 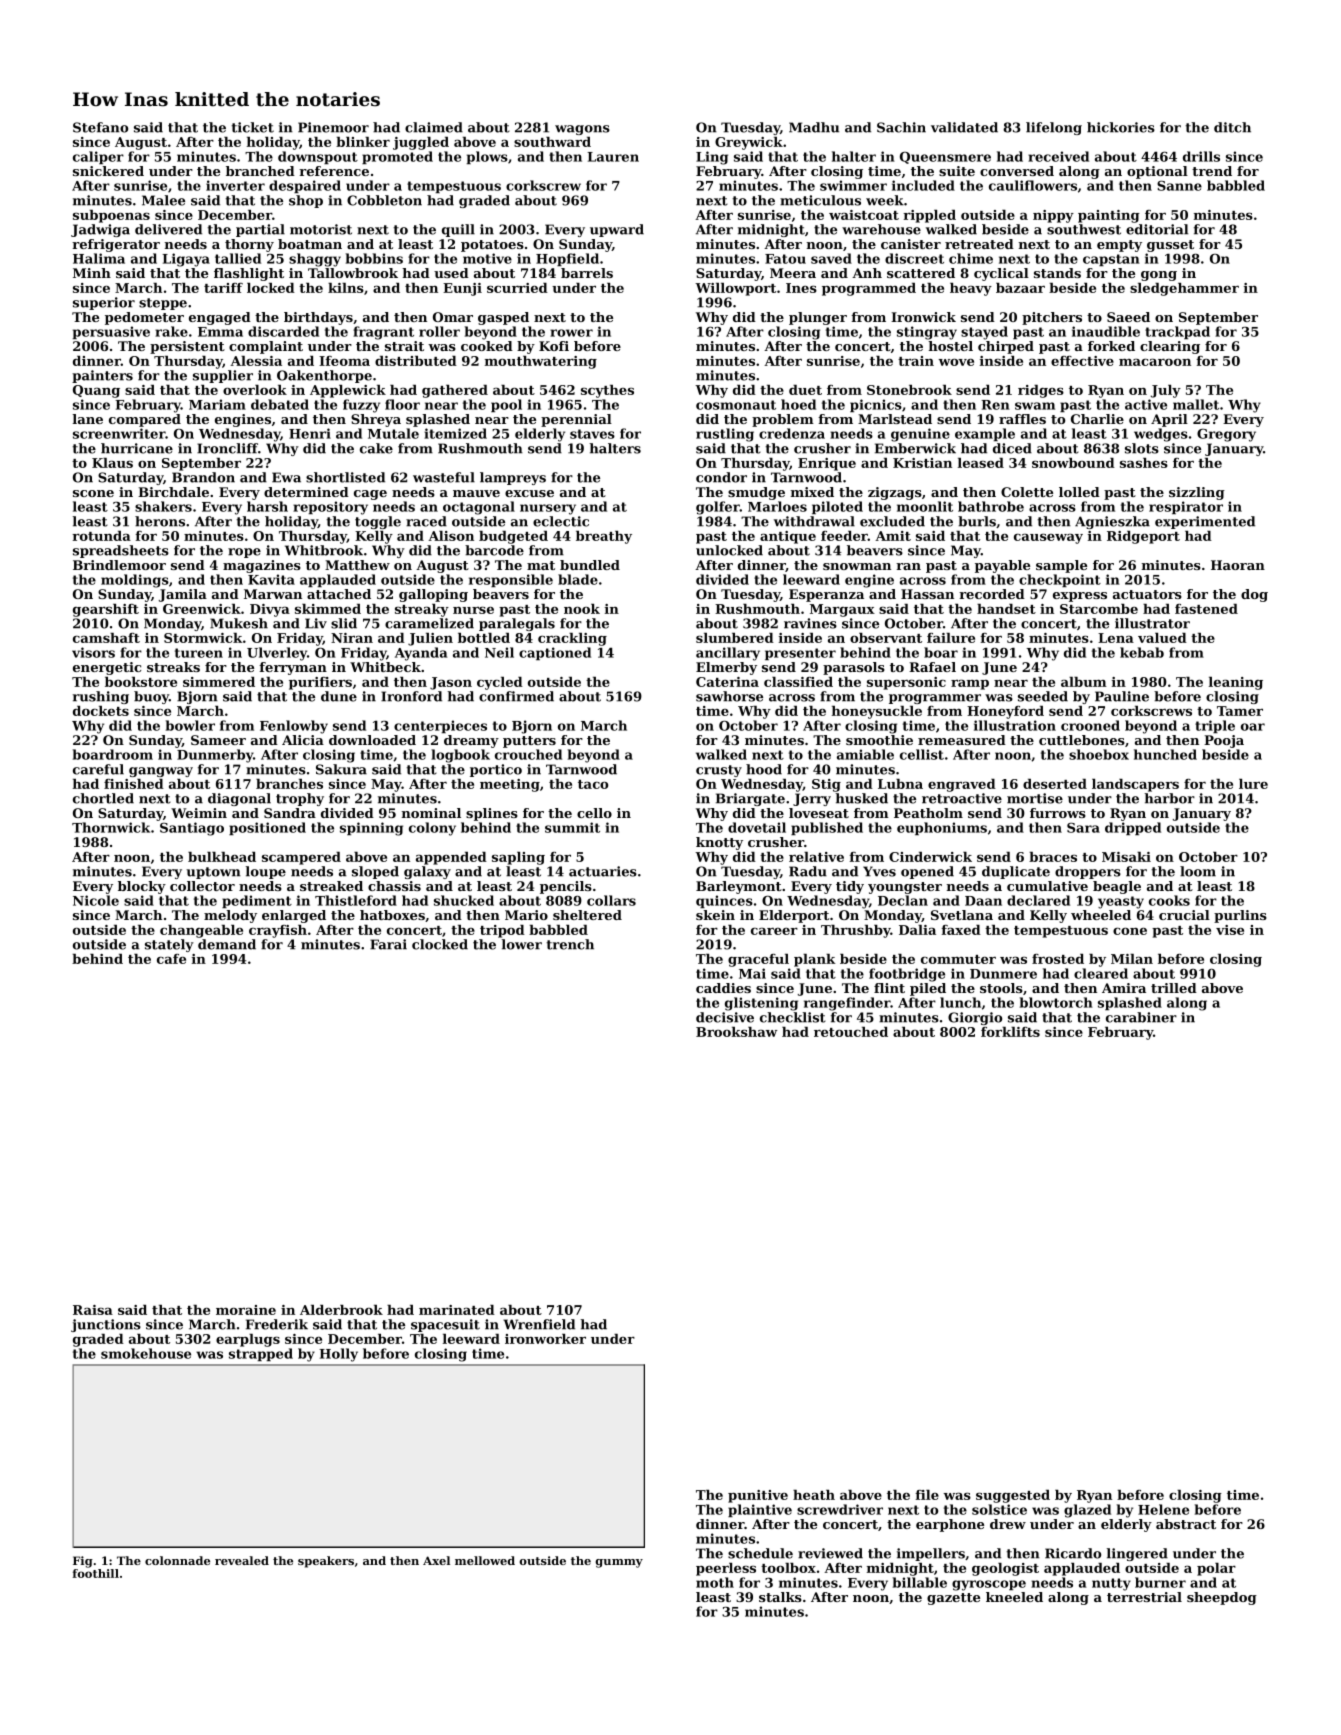 What do you see at coordinates (1010, 1032) in the screenshot?
I see `forklifts` at bounding box center [1010, 1032].
